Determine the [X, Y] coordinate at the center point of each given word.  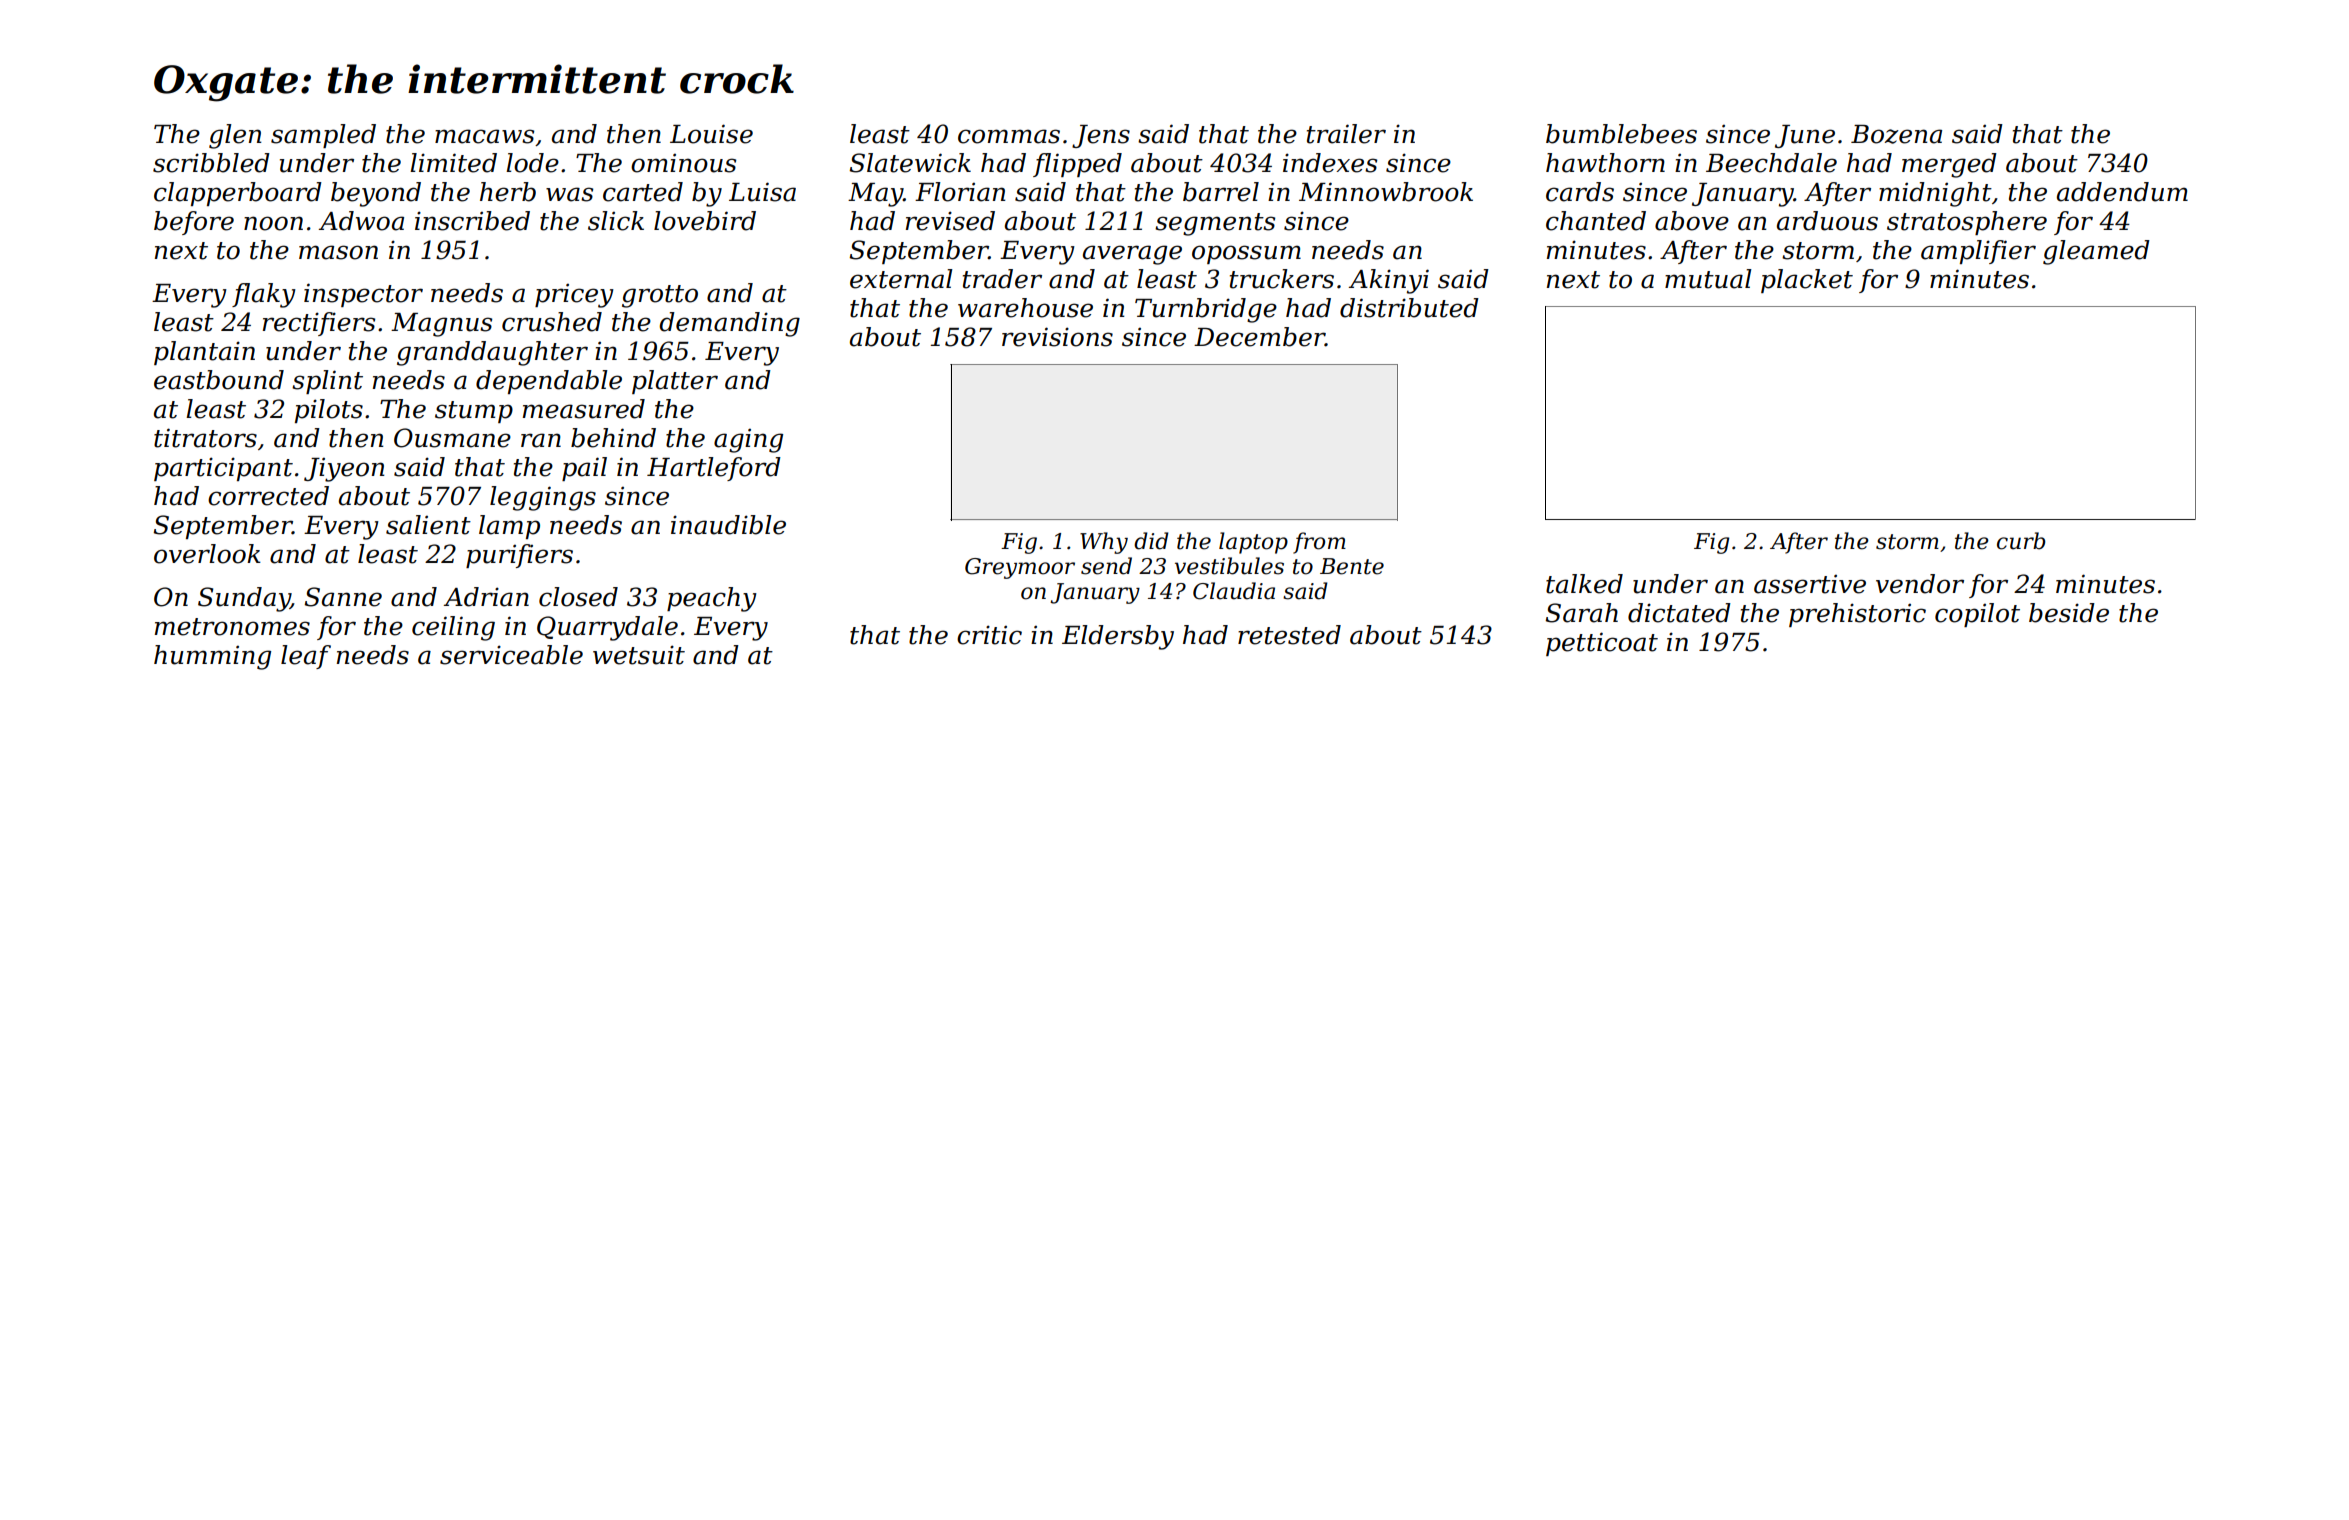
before [194, 223]
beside [2069, 613]
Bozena [1896, 134]
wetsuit [639, 655]
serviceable [511, 655]
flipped [1077, 165]
